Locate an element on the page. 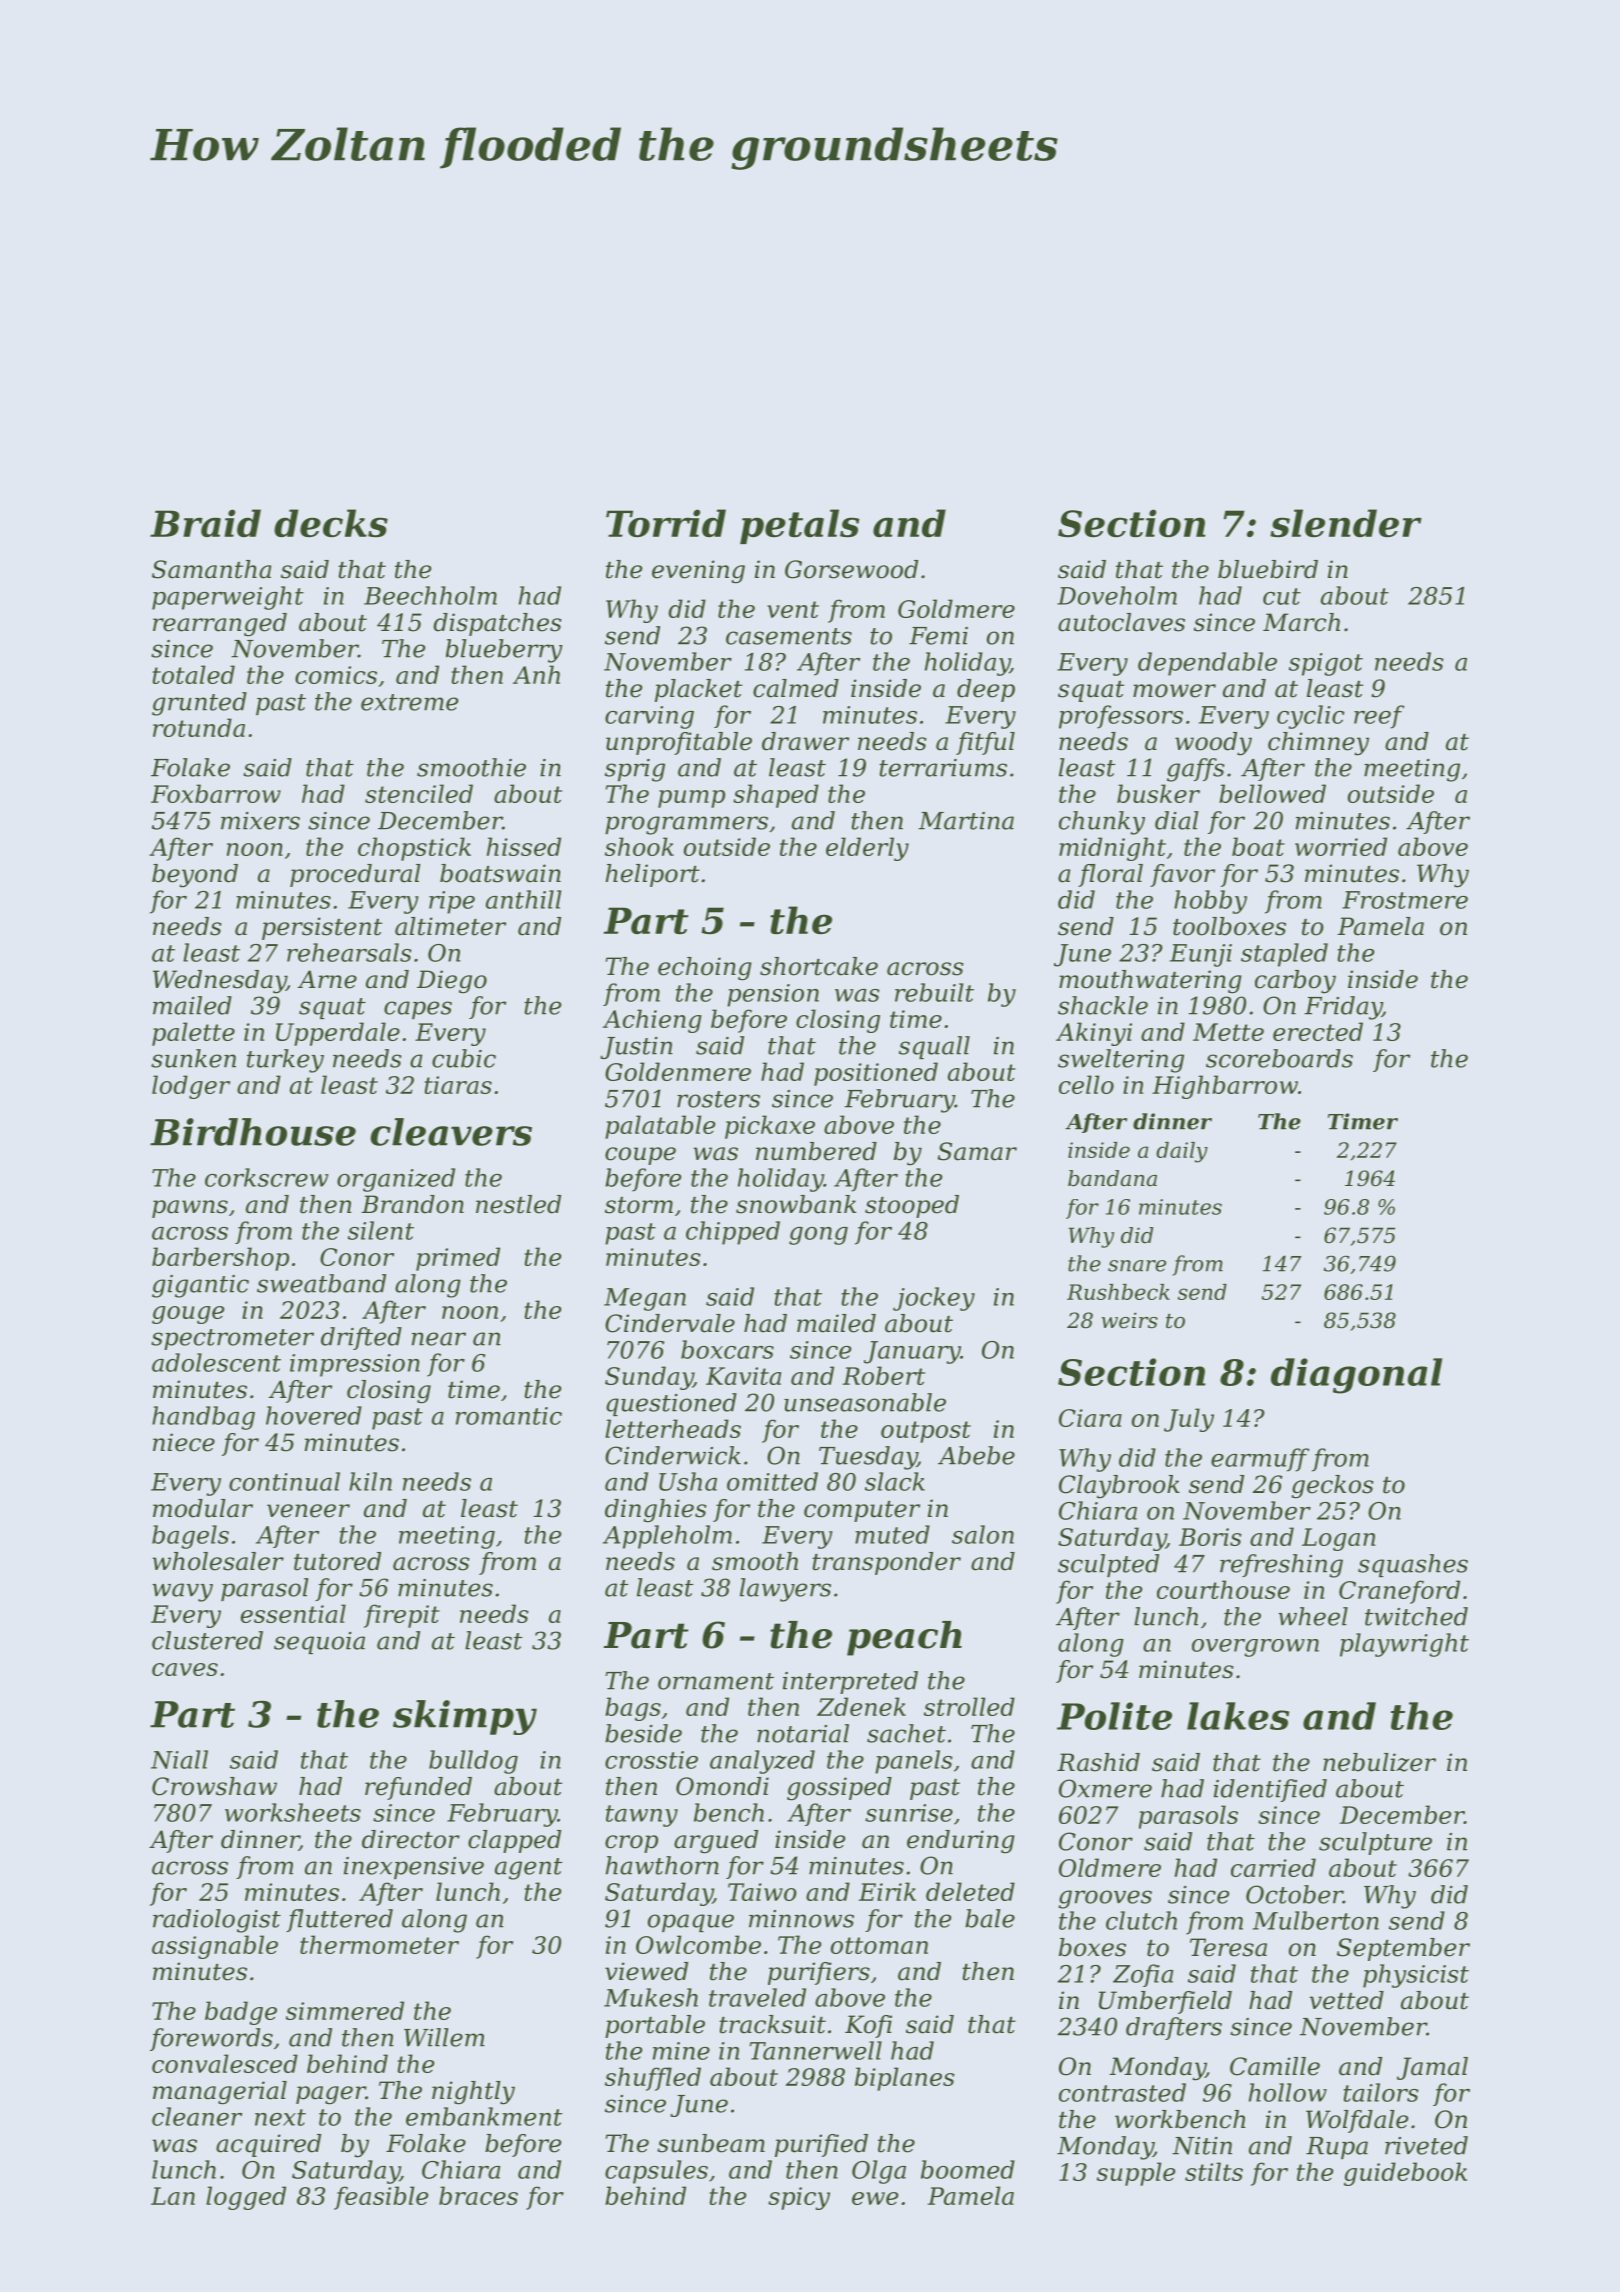 This page has width=1620, height=2292. gigantic is located at coordinates (200, 1286).
